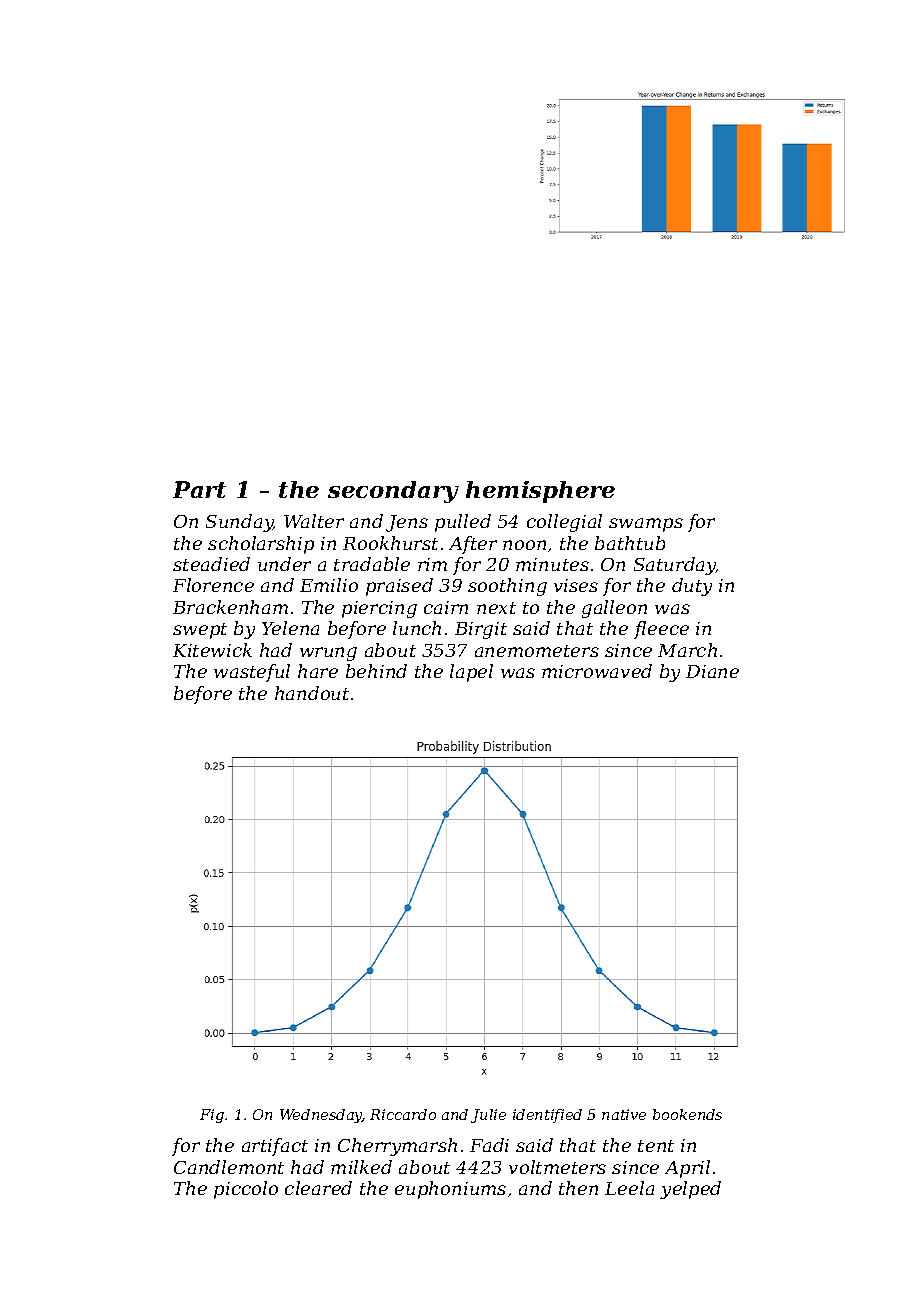 The image size is (924, 1311). Describe the element at coordinates (432, 564) in the page. I see `rim` at that location.
